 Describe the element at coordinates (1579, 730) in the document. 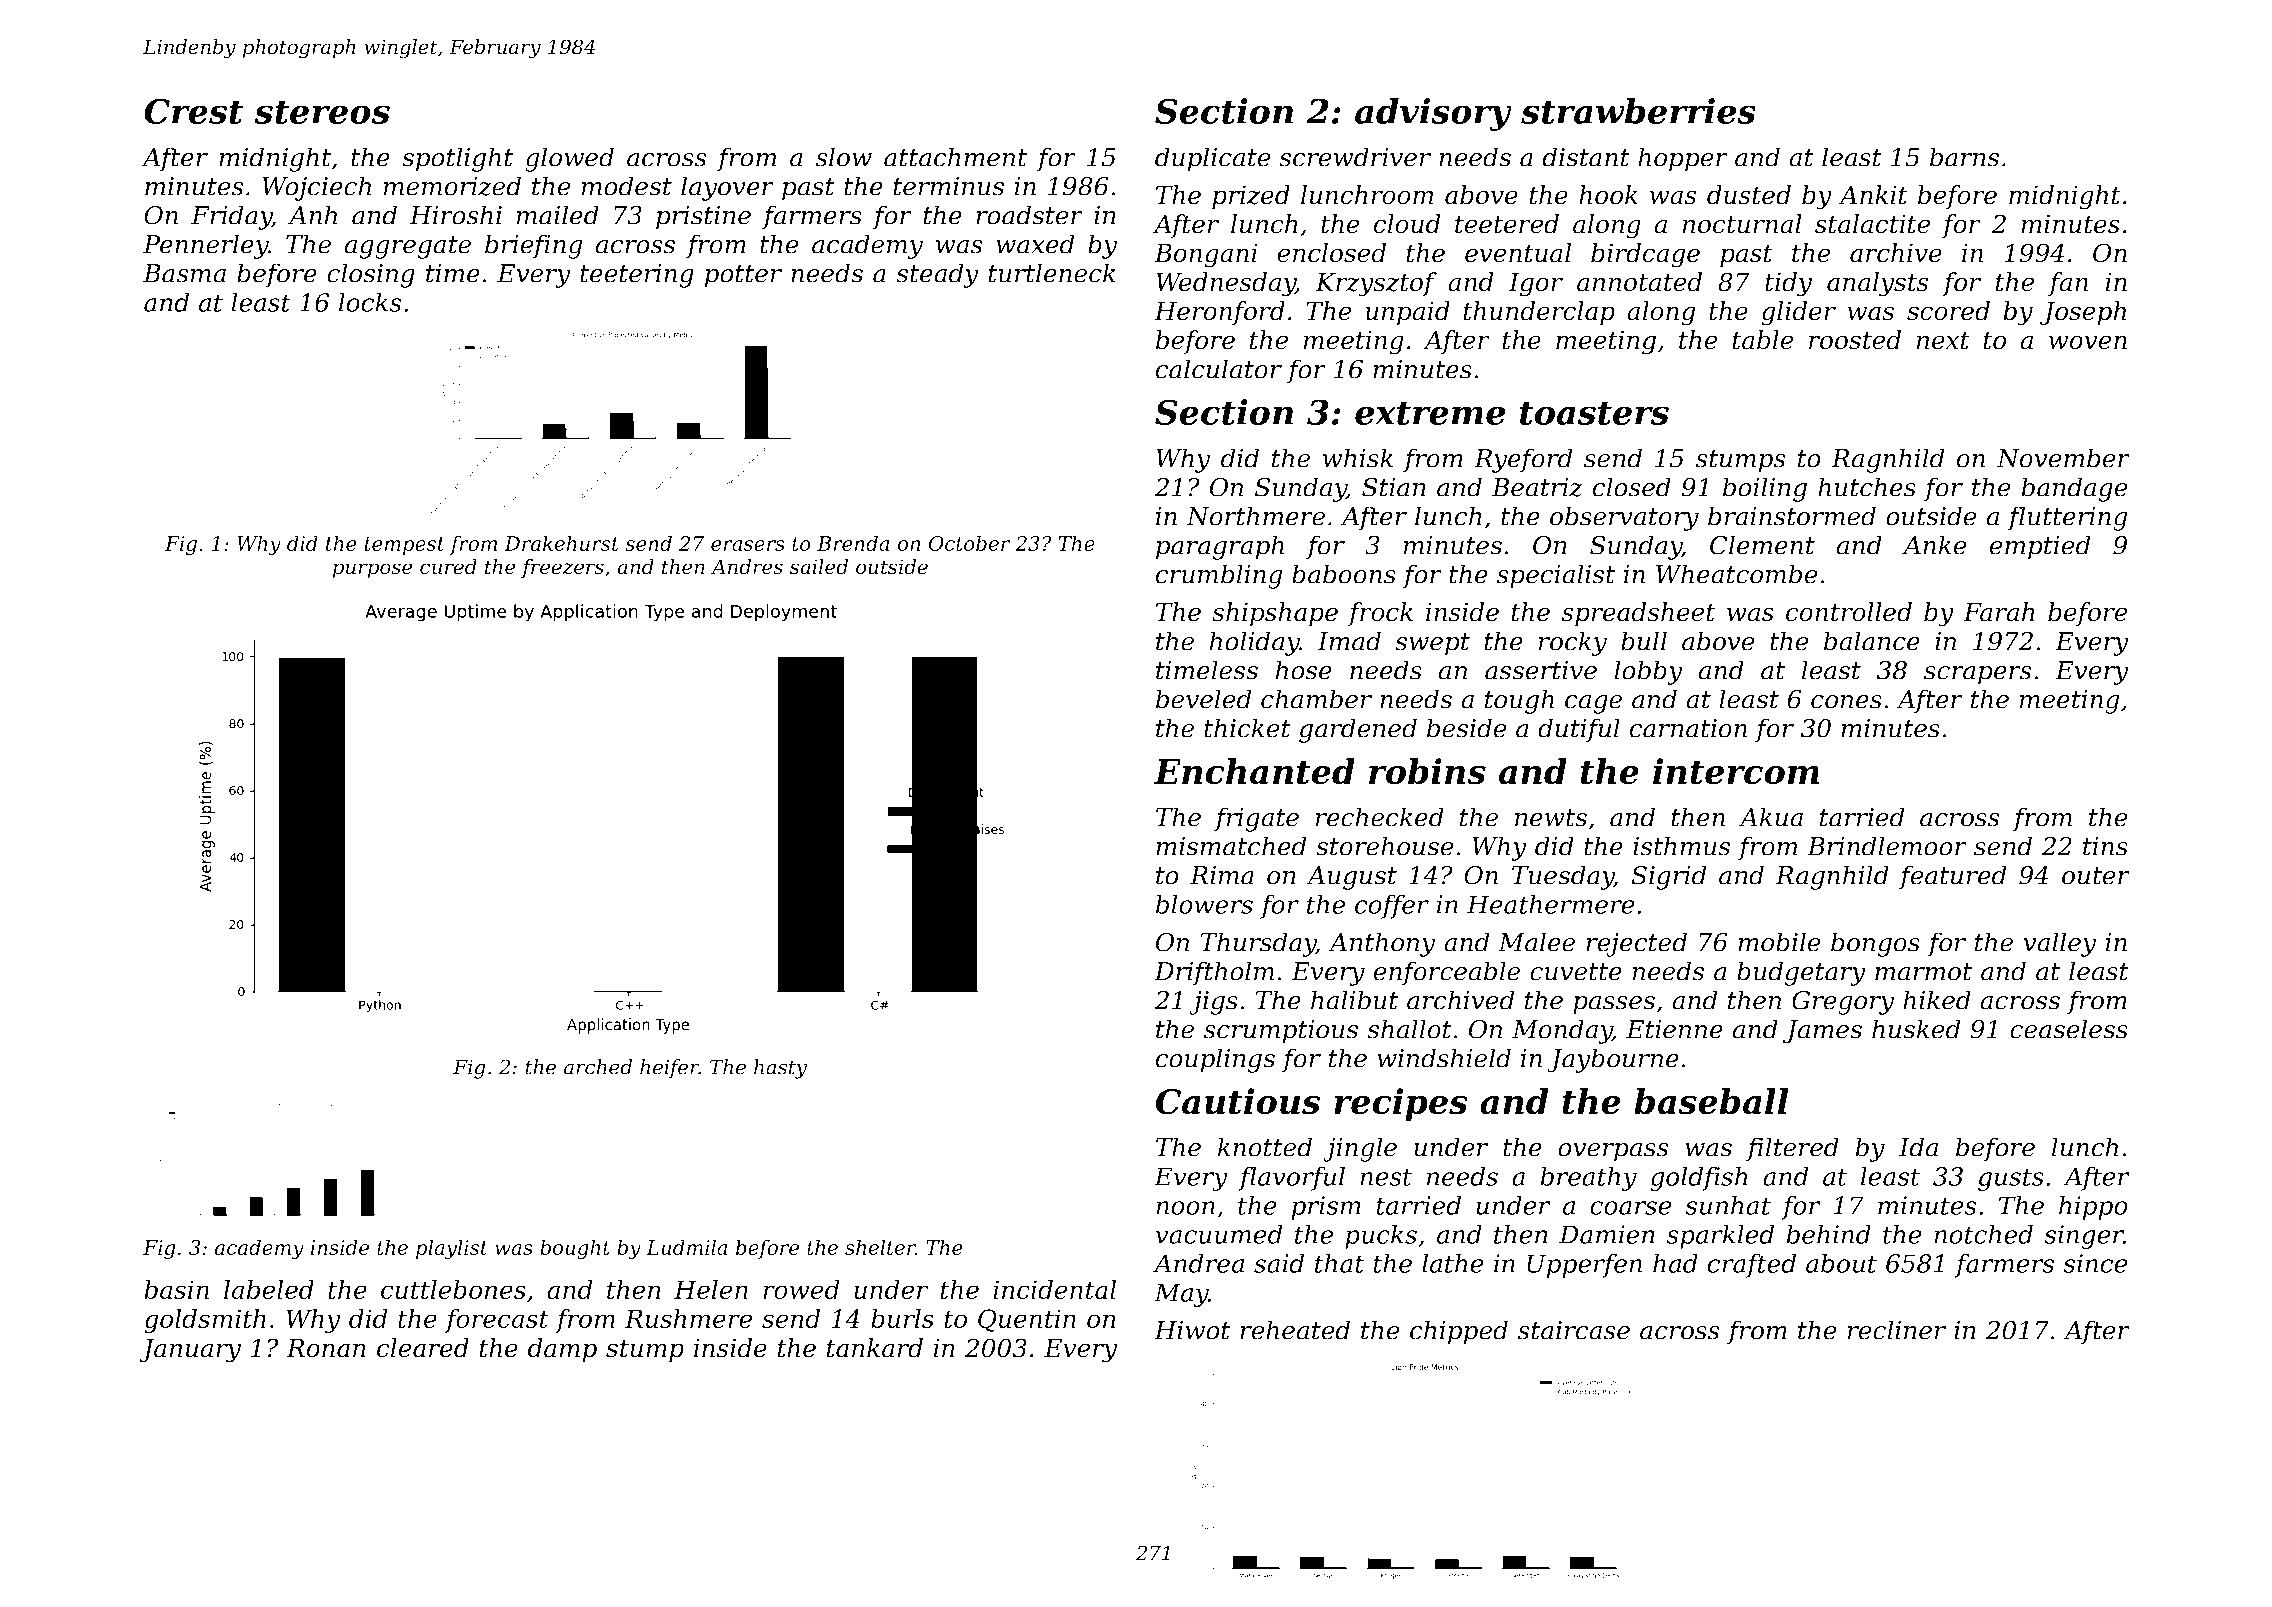

I see `dutiful` at that location.
